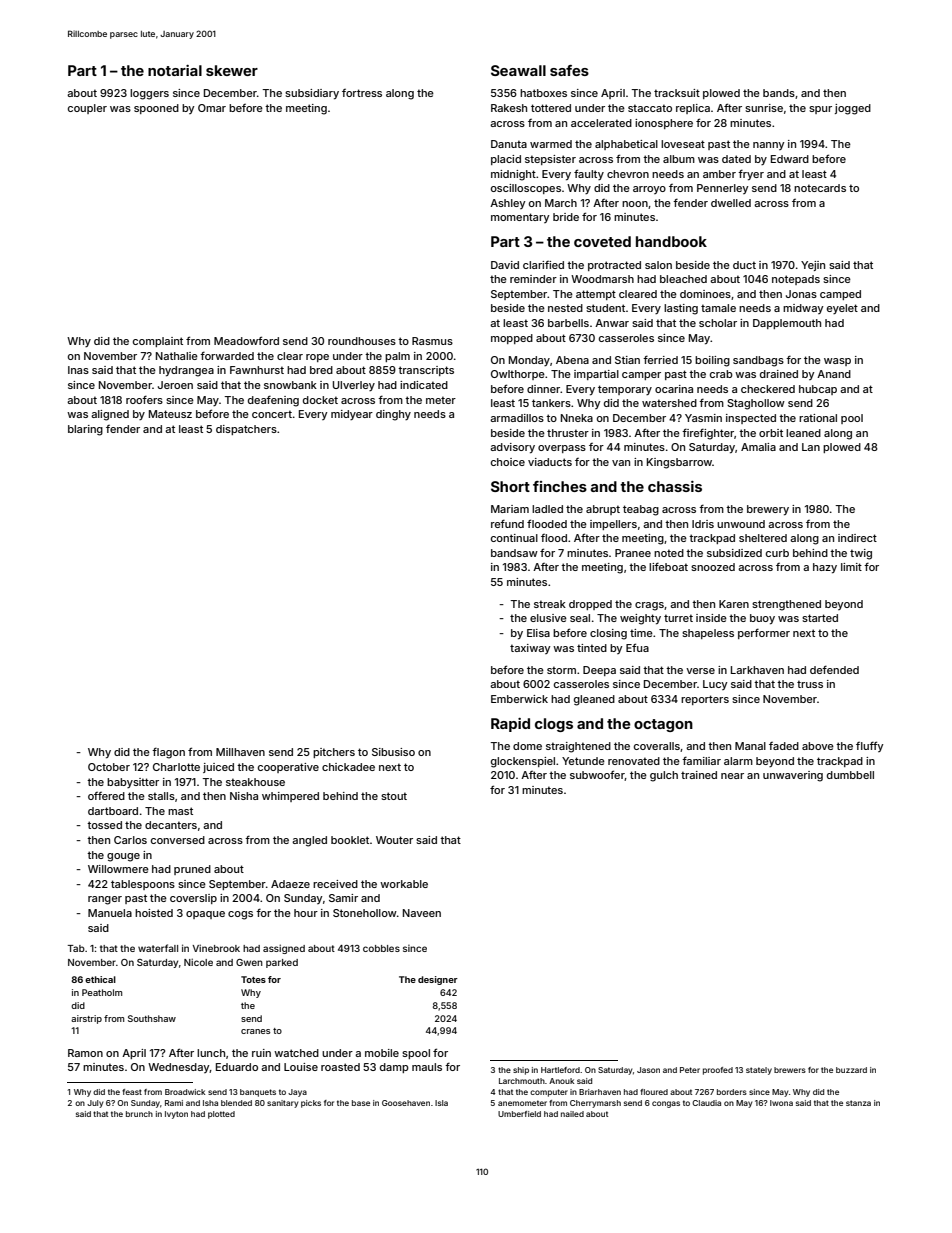 This screenshot has height=1233, width=952. Describe the element at coordinates (569, 70) in the screenshot. I see `safes` at that location.
